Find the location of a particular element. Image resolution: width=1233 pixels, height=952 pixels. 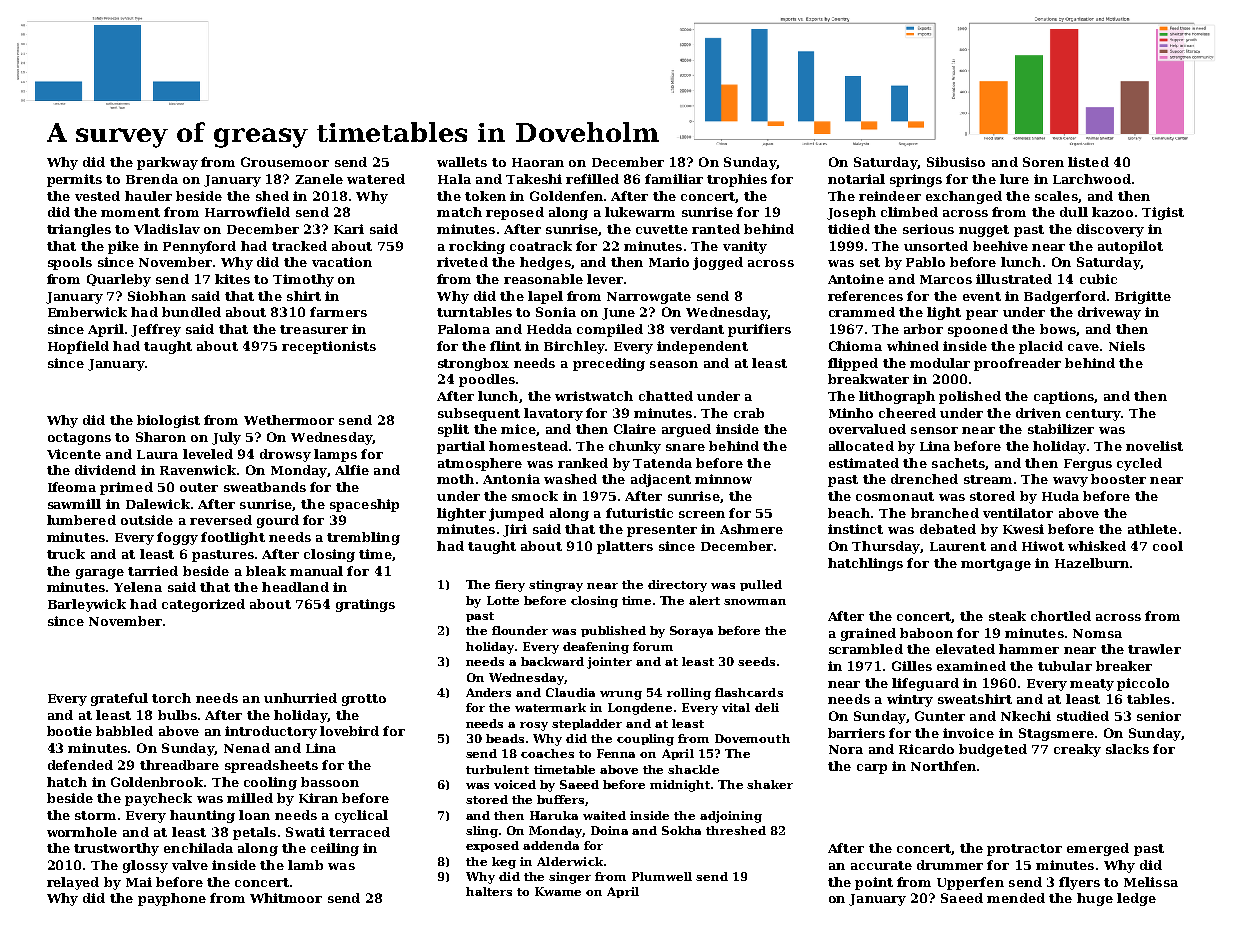

Larchwood is located at coordinates (1092, 179).
